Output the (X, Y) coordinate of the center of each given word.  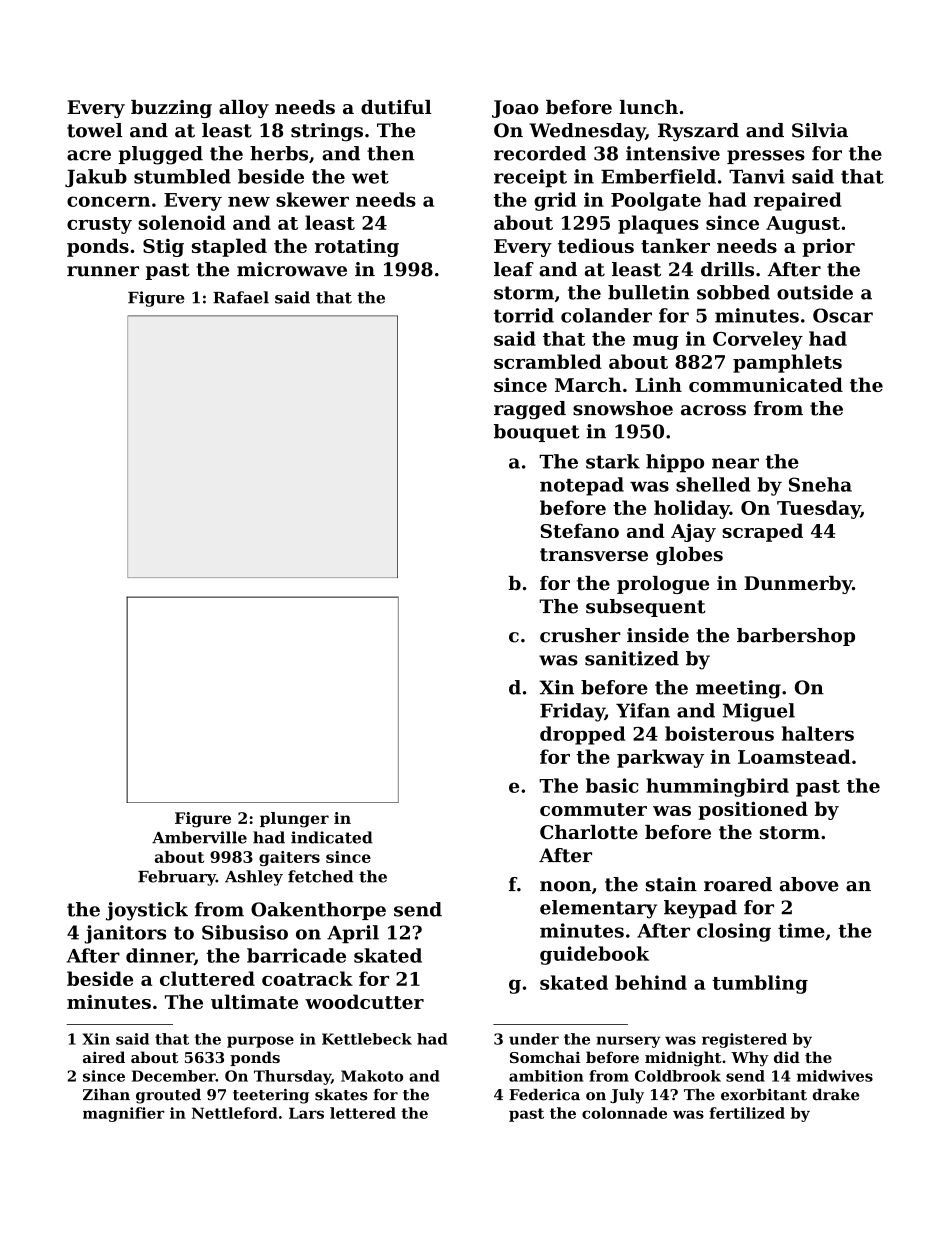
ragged (530, 410)
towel (94, 130)
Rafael (241, 297)
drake (836, 1095)
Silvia (820, 130)
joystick (147, 911)
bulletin (649, 292)
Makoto (372, 1076)
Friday (572, 712)
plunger (294, 820)
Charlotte (589, 832)
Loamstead (794, 756)
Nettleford (235, 1113)
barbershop (796, 637)
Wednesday (587, 132)
